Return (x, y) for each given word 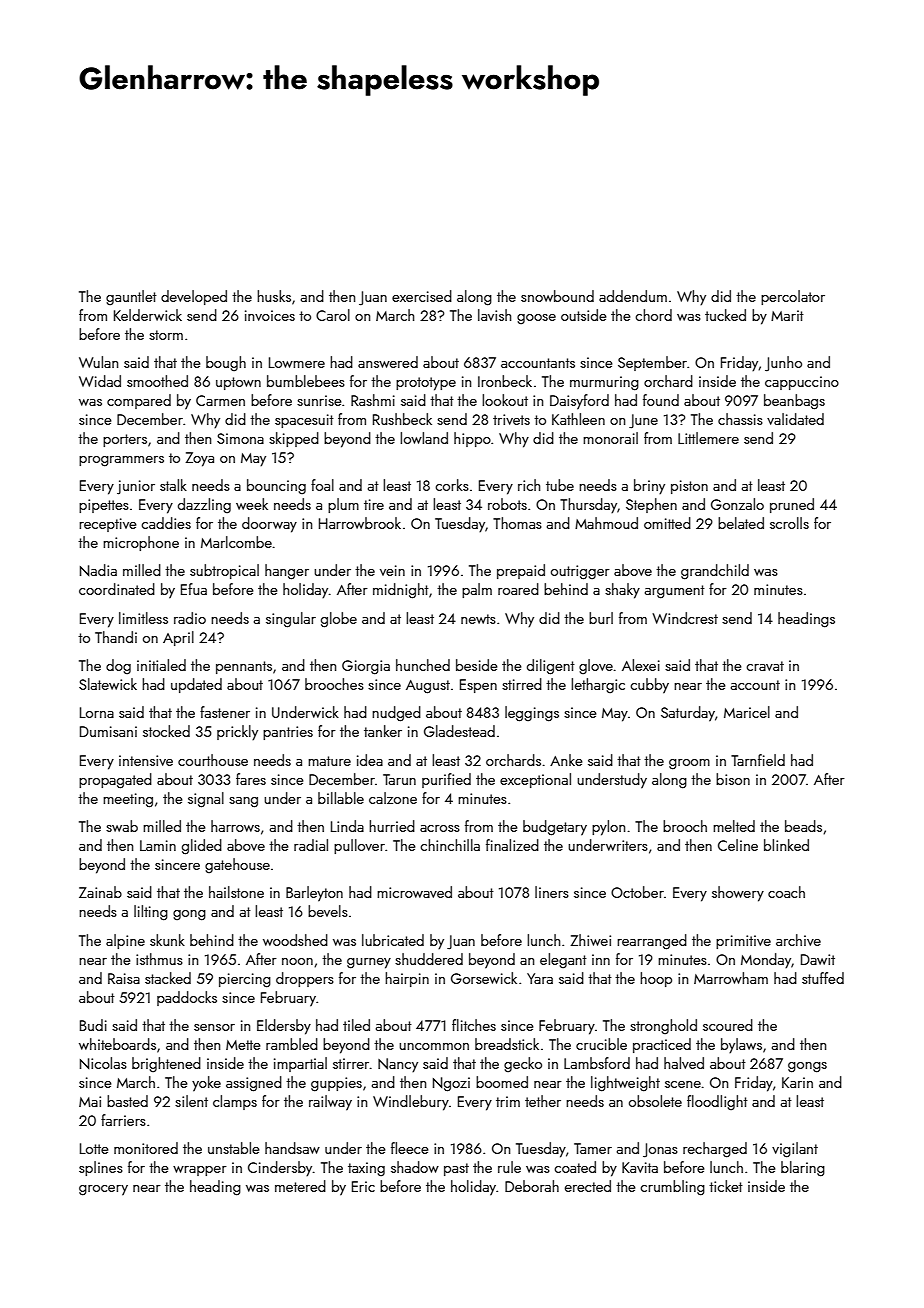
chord (653, 315)
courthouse (213, 760)
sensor (214, 1027)
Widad (100, 381)
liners (552, 892)
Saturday (688, 714)
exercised (422, 296)
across (440, 828)
